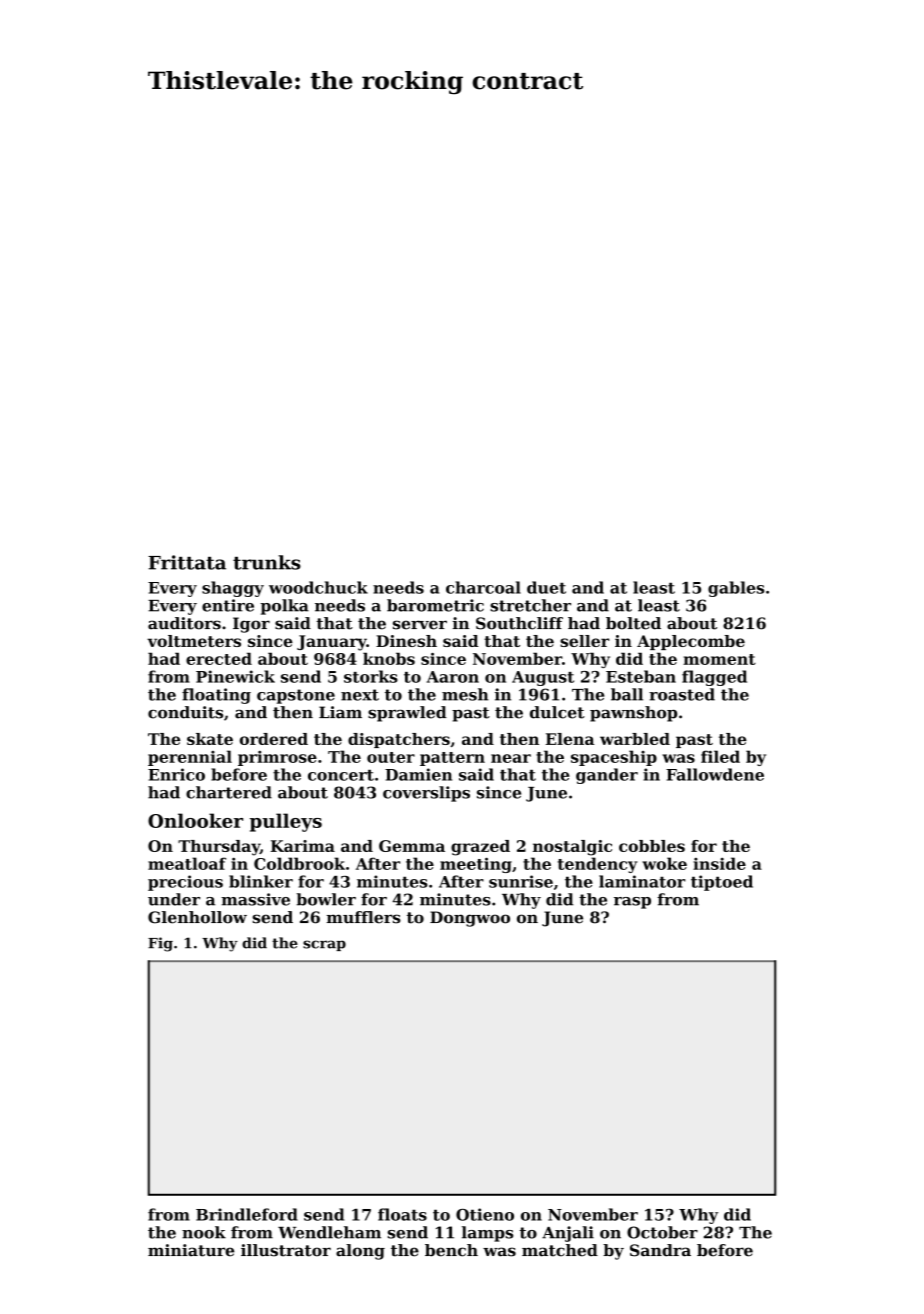  Describe the element at coordinates (160, 944) in the image. I see `Fig` at that location.
